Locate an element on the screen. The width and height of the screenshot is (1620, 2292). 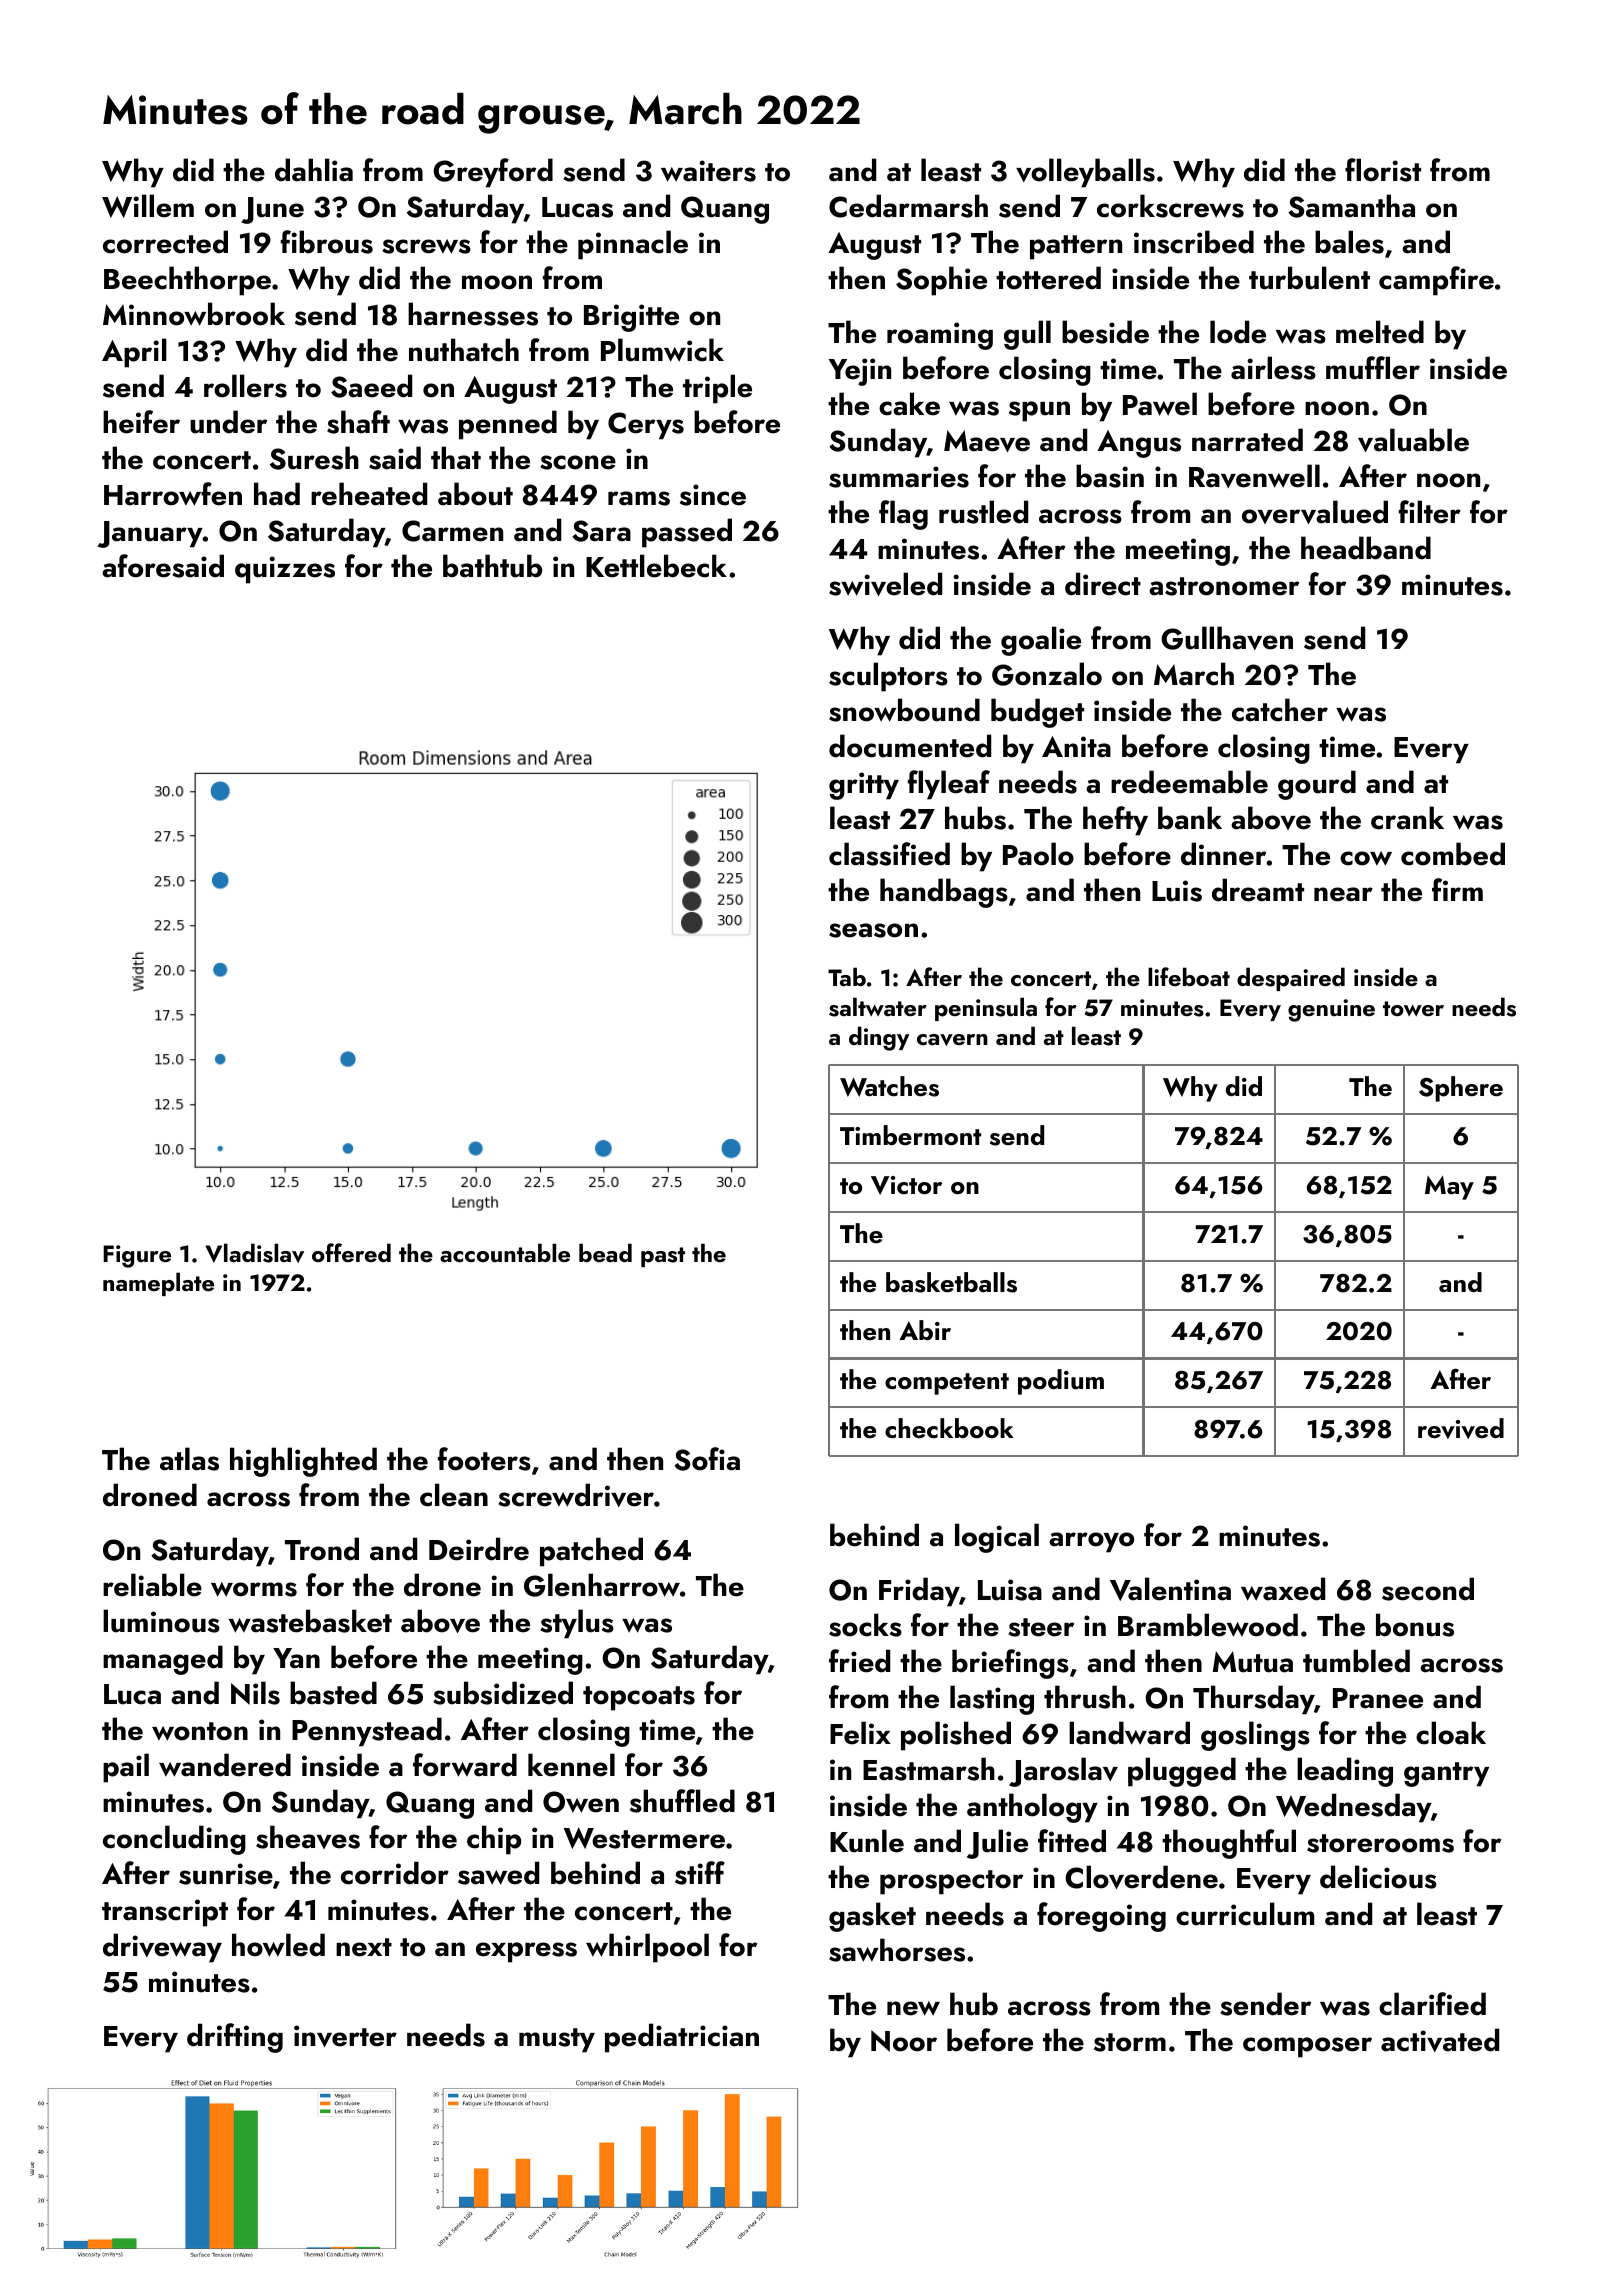
dahlia is located at coordinates (314, 170).
